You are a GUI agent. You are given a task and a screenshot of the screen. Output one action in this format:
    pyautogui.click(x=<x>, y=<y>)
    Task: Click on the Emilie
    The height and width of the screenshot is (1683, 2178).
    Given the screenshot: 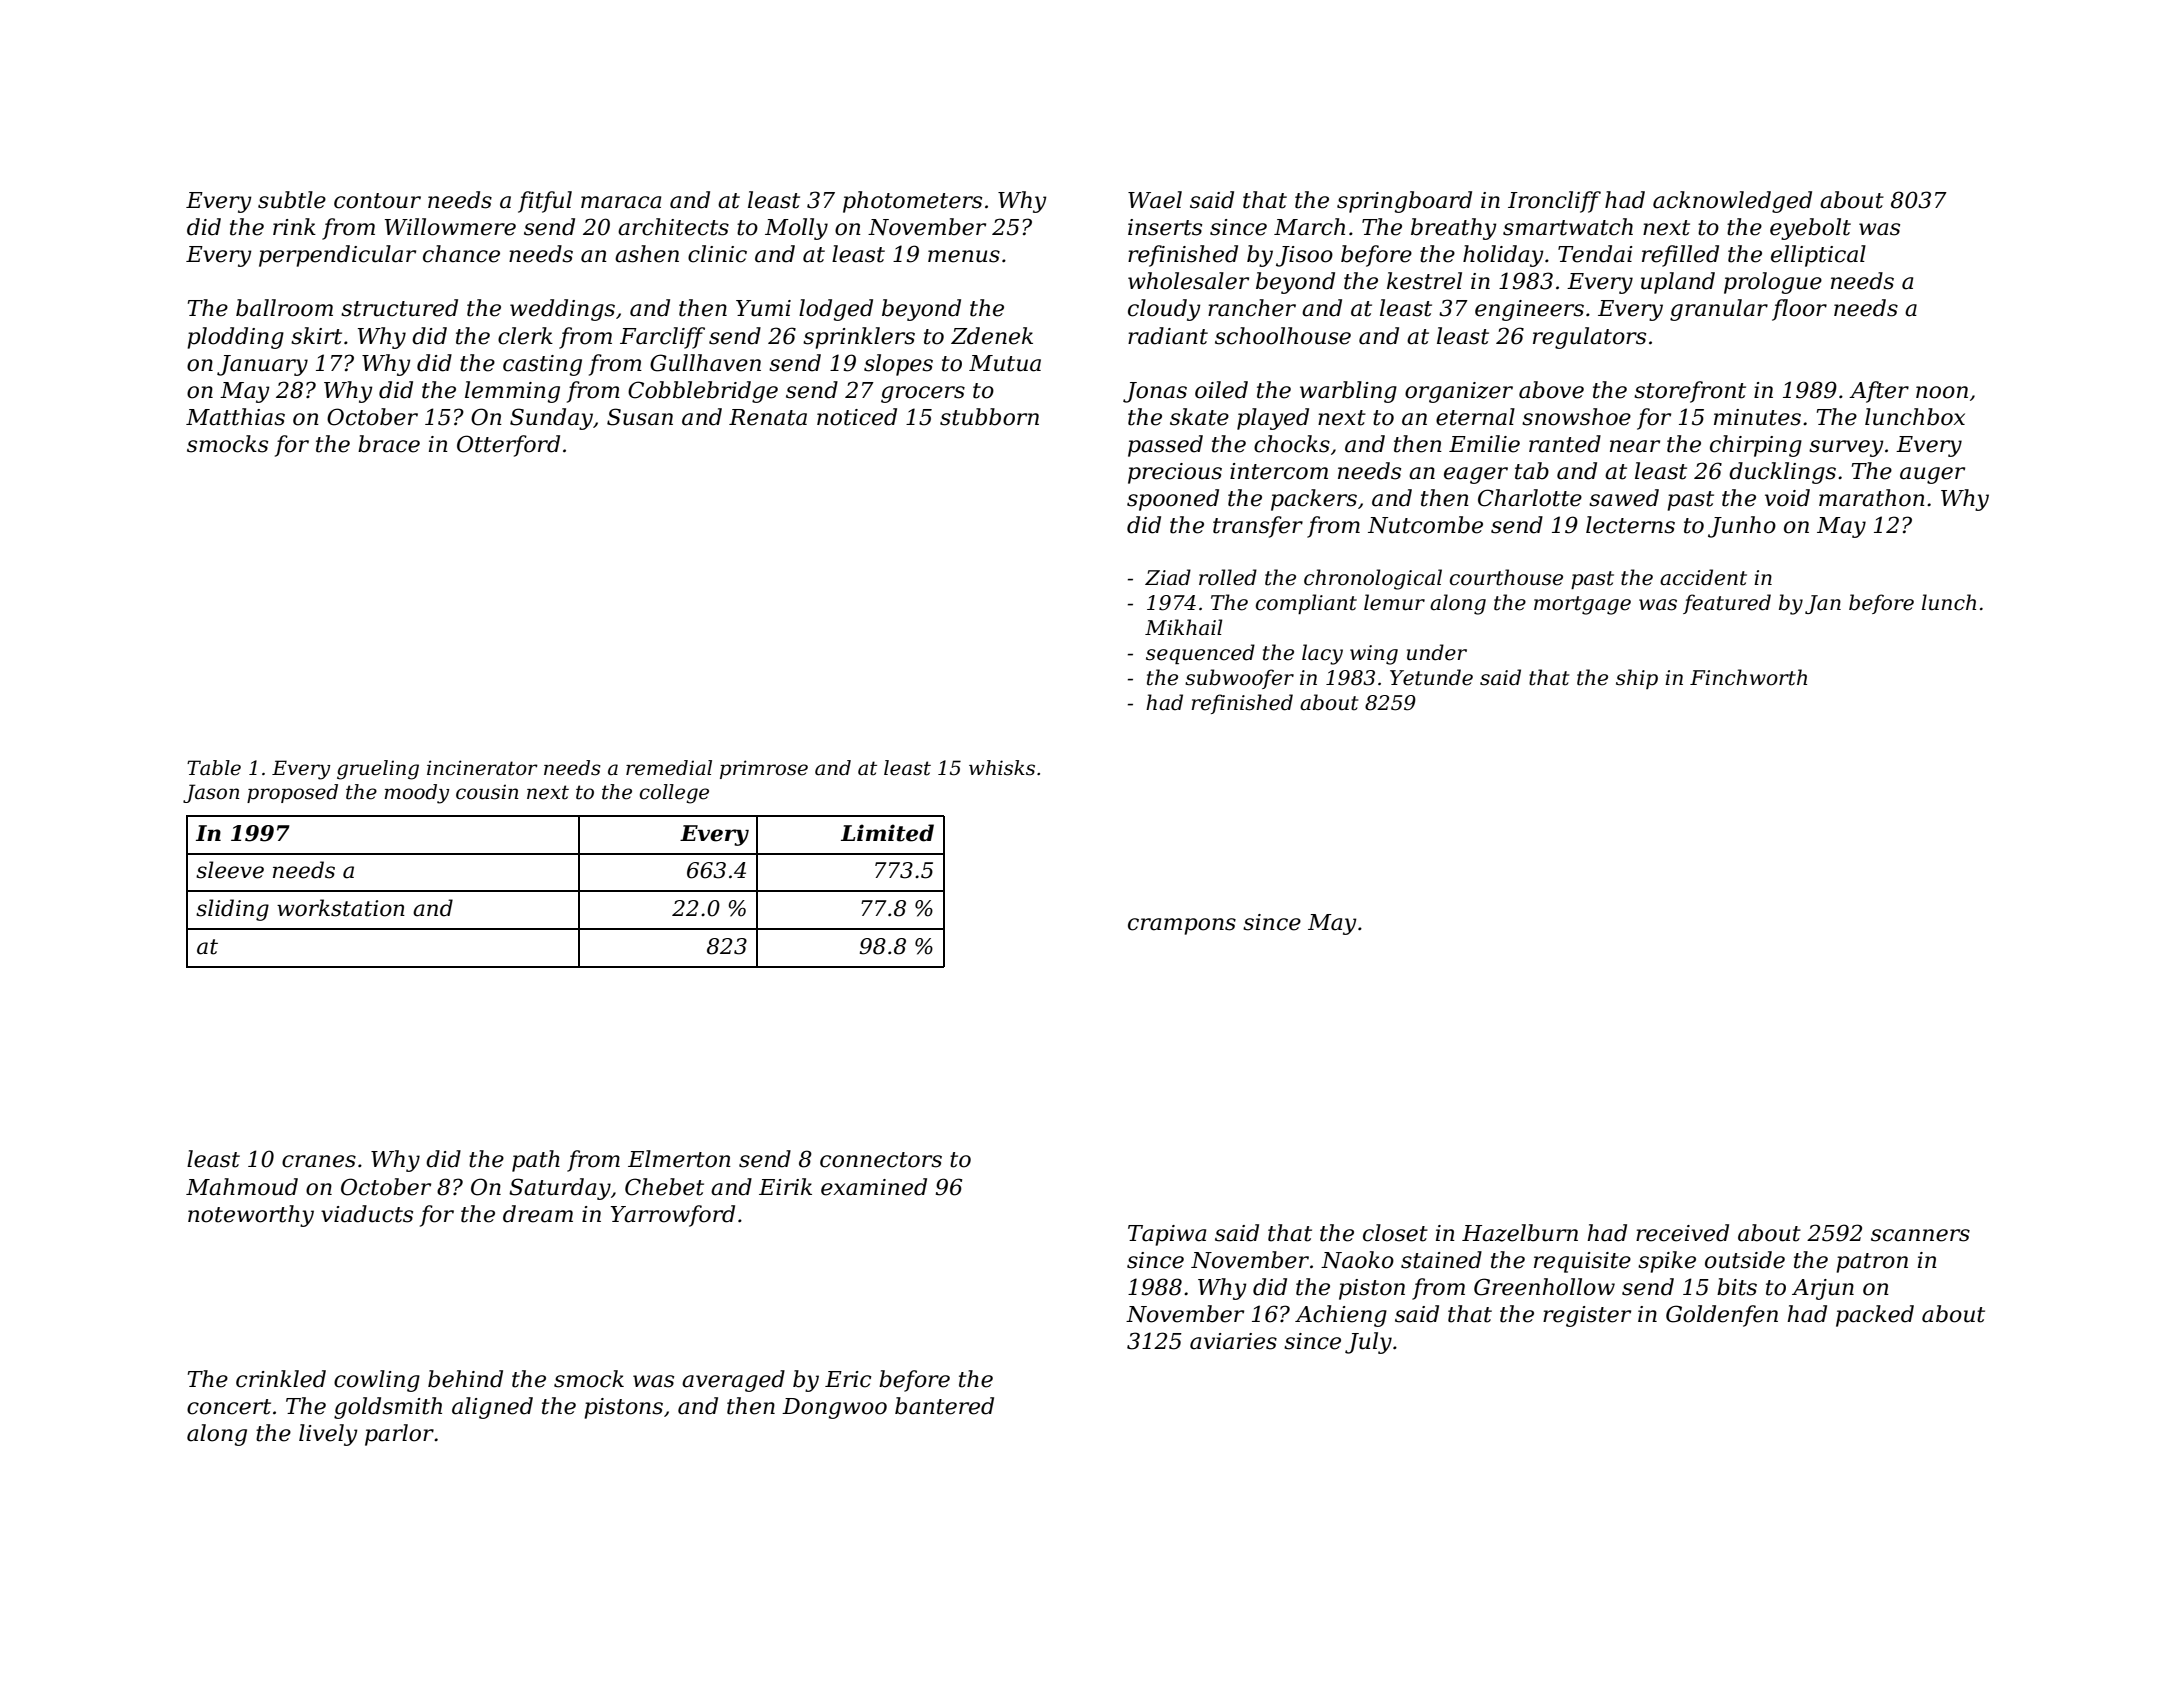 What is the action you would take?
    pyautogui.click(x=1484, y=444)
